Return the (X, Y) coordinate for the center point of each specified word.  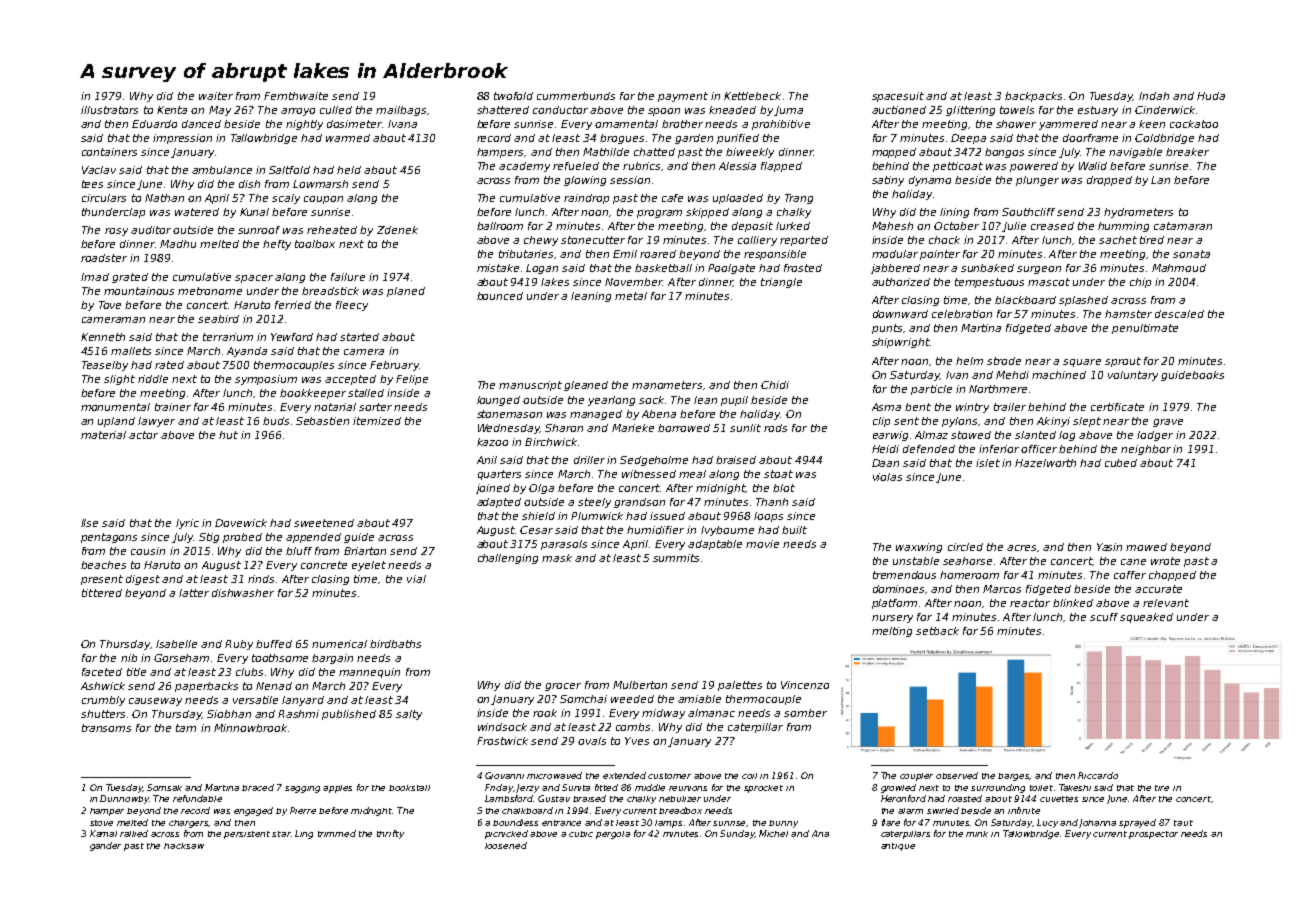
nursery (892, 619)
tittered (102, 593)
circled (965, 547)
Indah (1154, 96)
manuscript (530, 386)
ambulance (222, 170)
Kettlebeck (752, 96)
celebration (962, 314)
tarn (186, 728)
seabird (218, 319)
